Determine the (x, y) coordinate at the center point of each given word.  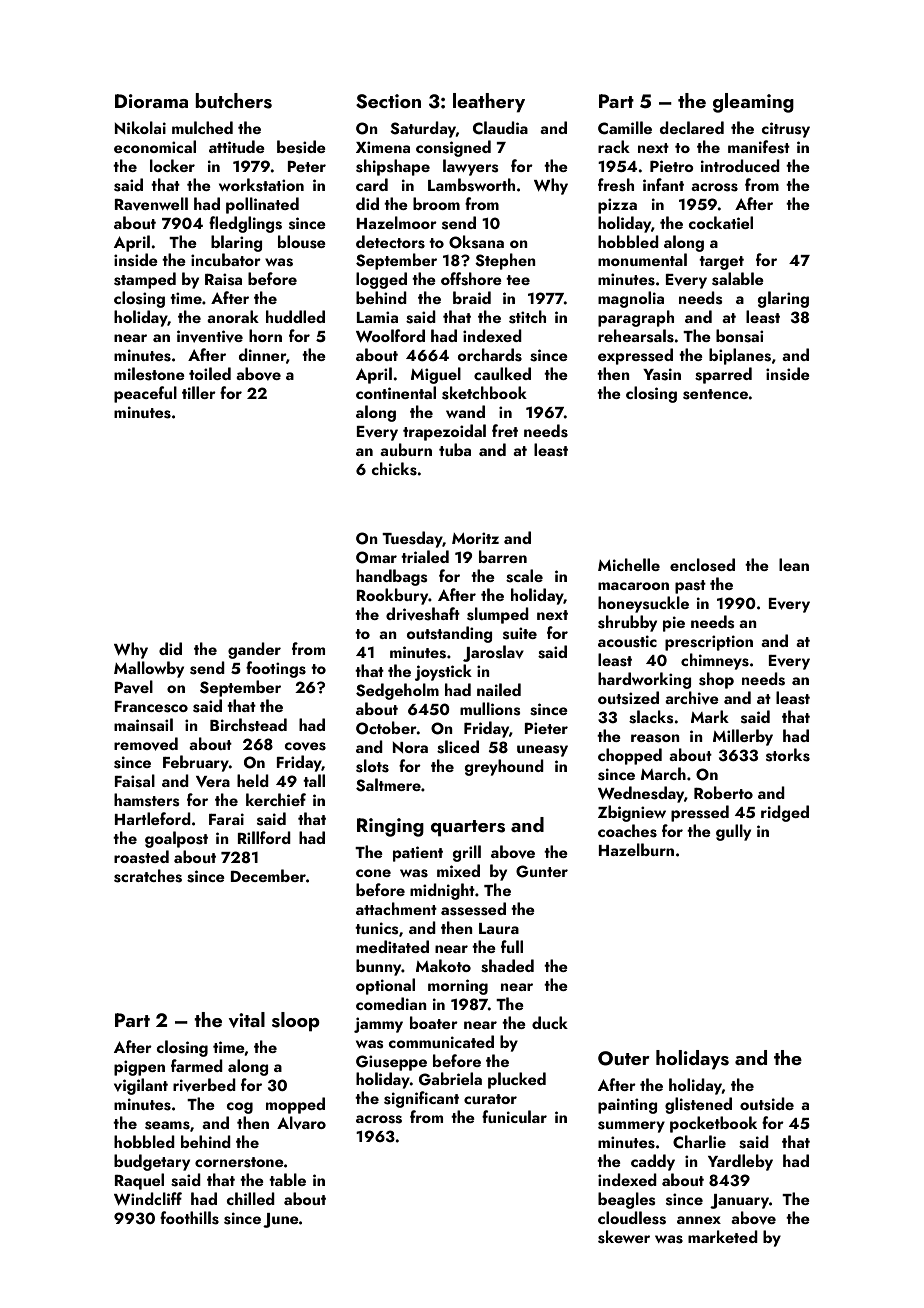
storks (788, 755)
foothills (189, 1218)
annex (699, 1220)
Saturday (423, 129)
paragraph (636, 318)
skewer (624, 1237)
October (386, 728)
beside (301, 147)
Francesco (151, 707)
